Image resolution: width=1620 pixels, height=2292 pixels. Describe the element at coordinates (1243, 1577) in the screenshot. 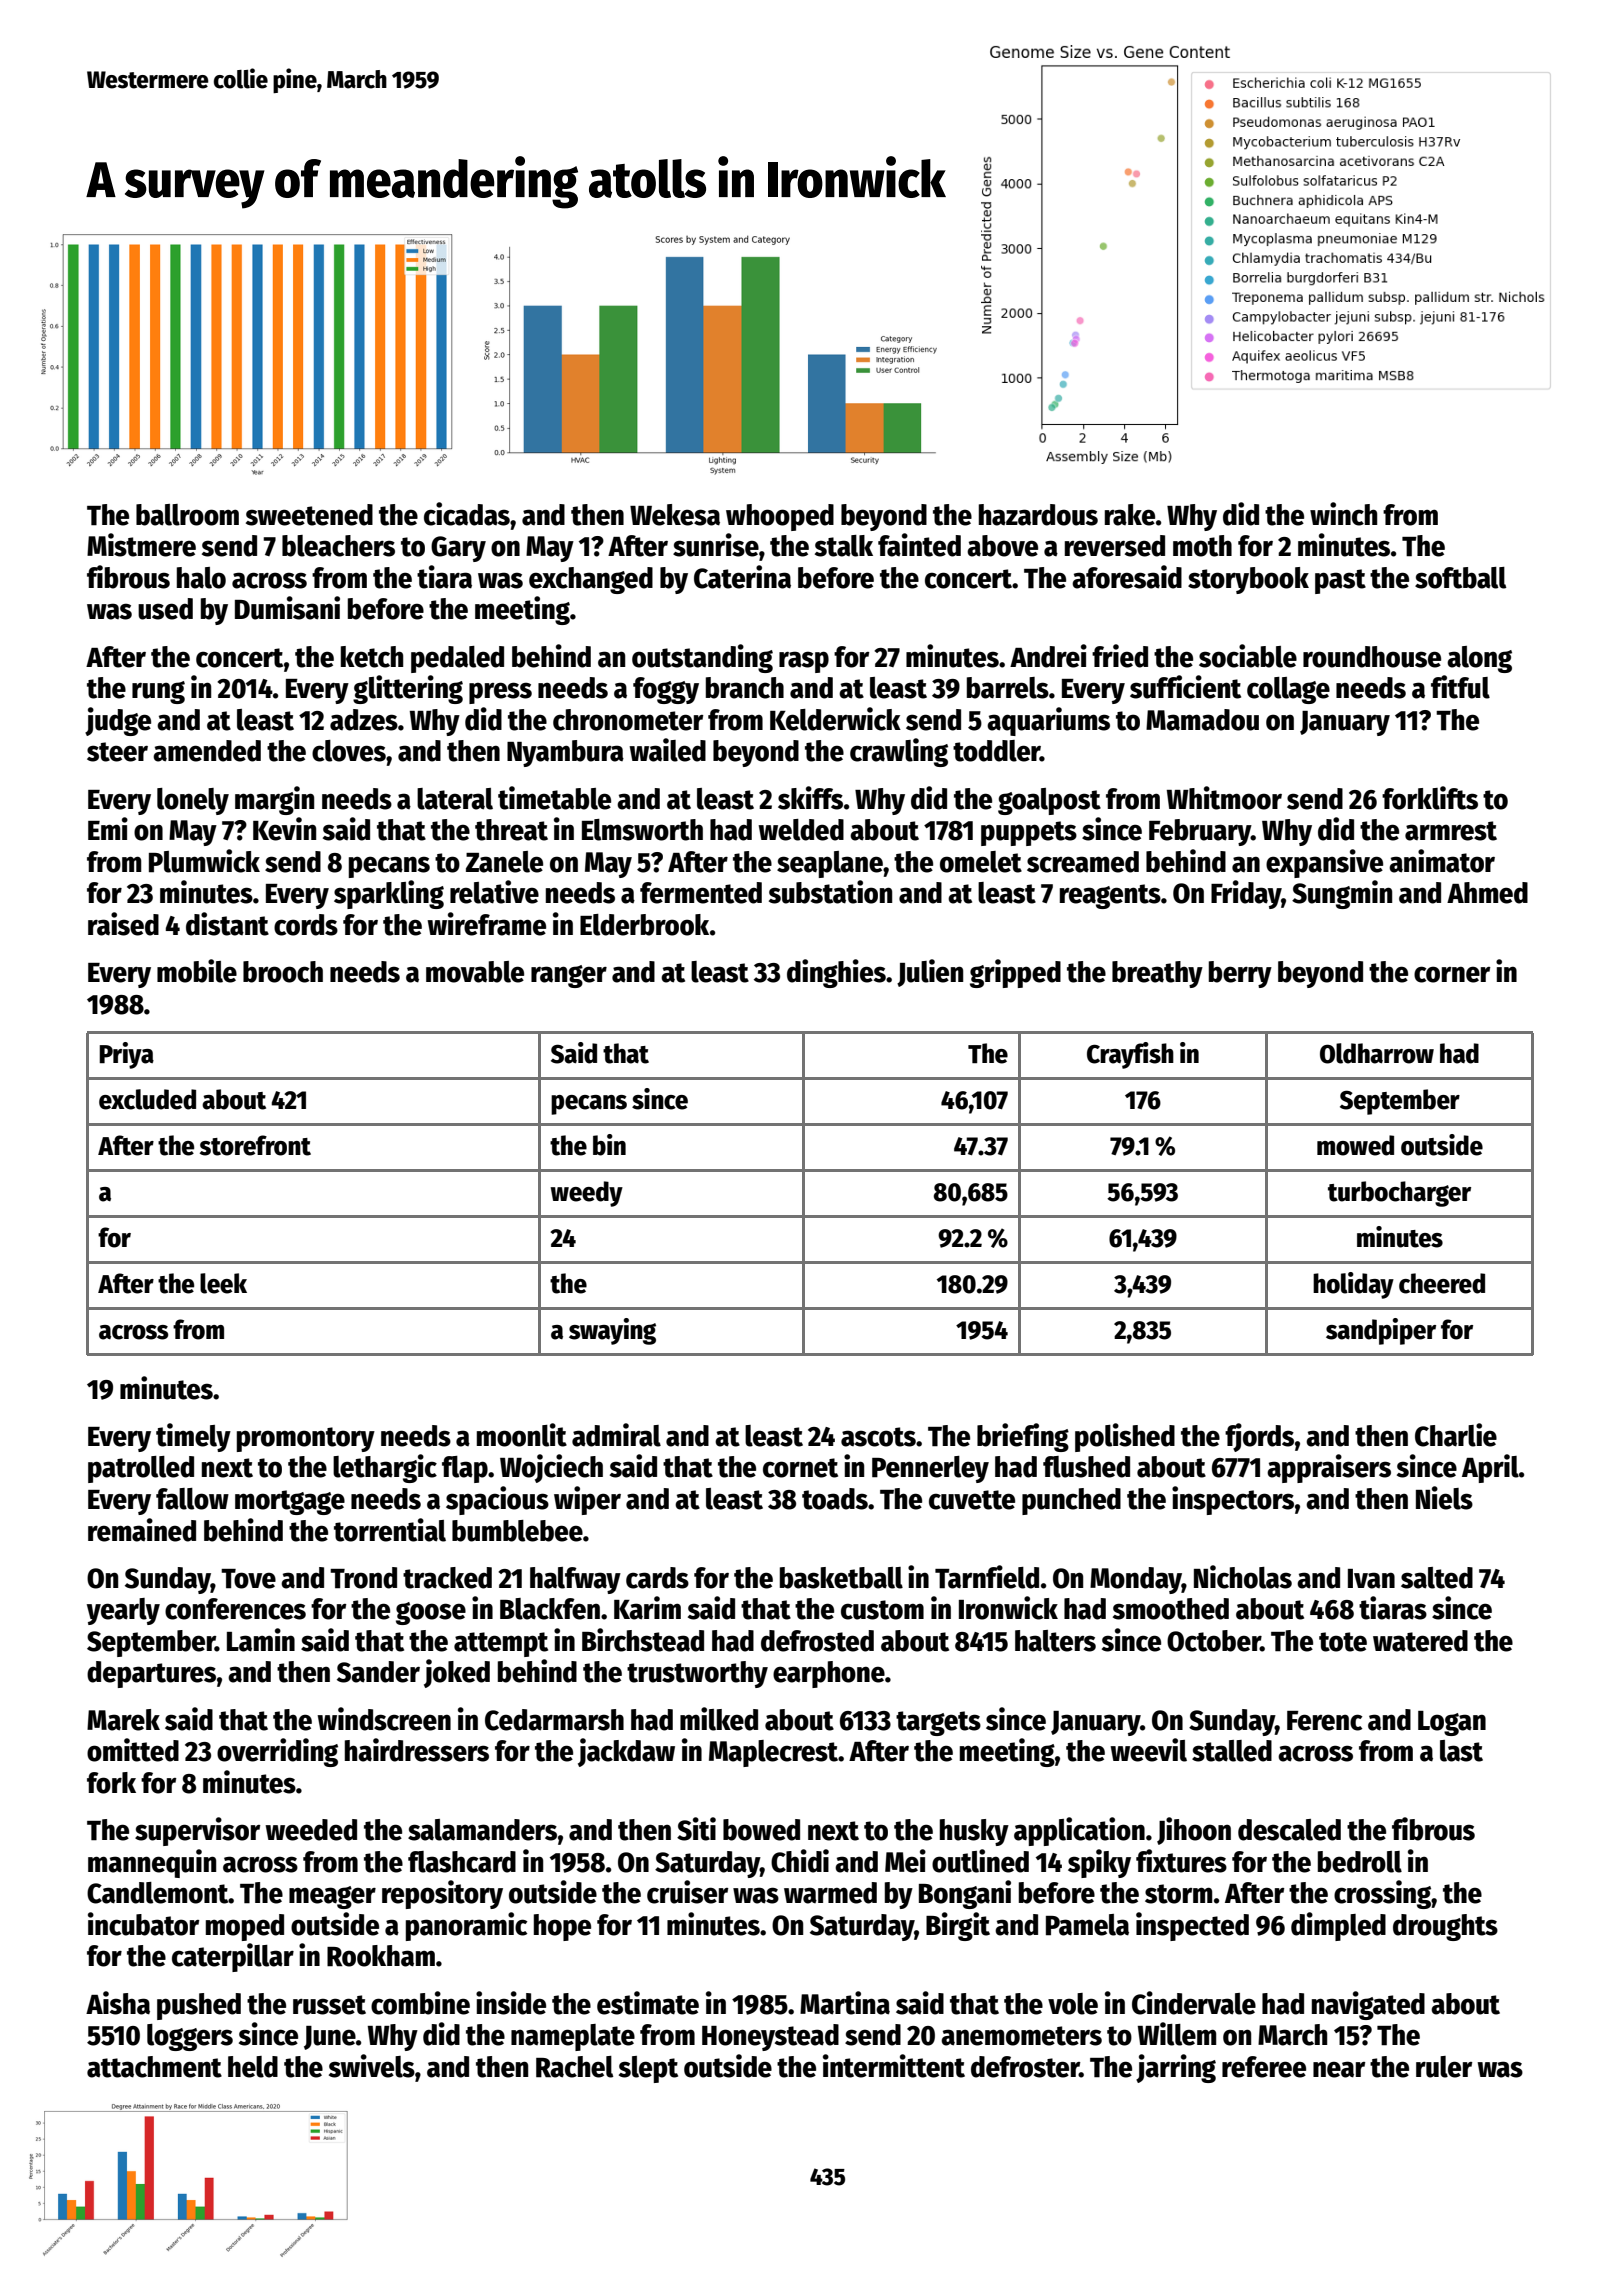

I see `Nicholas` at that location.
